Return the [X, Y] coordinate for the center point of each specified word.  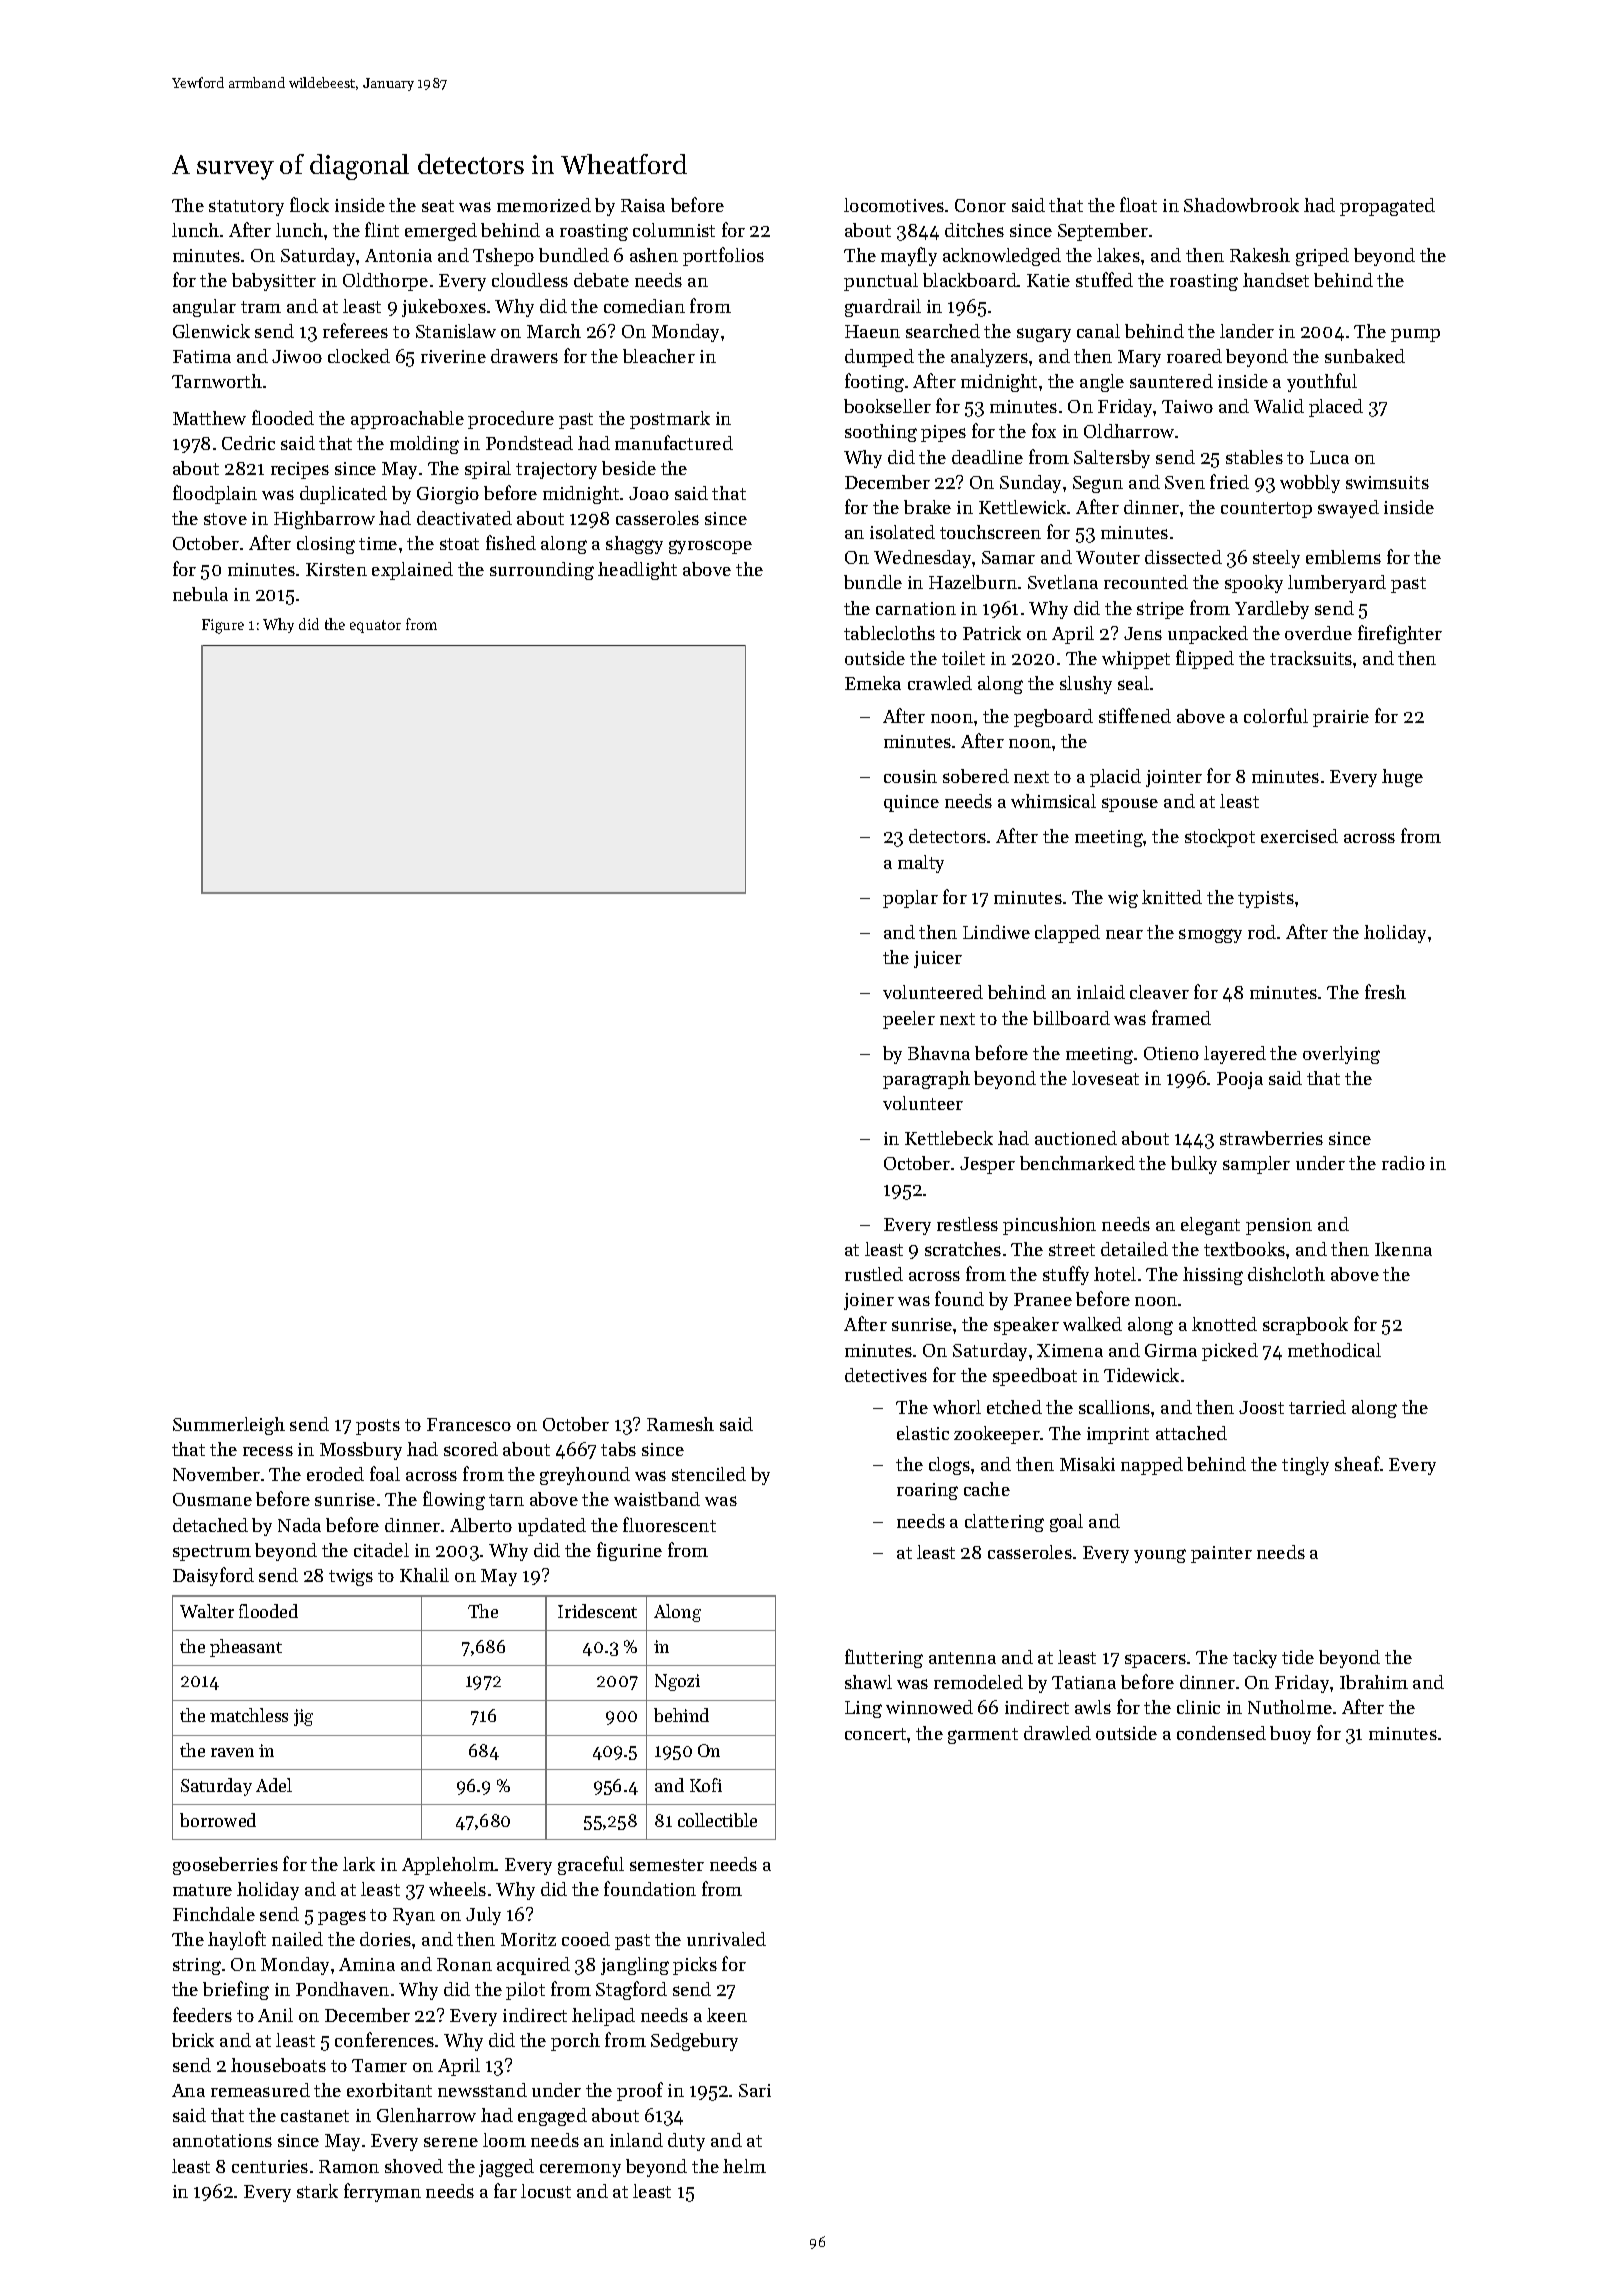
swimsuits [1387, 482]
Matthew [209, 418]
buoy [1290, 1735]
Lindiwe [996, 932]
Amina [367, 1964]
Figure [223, 626]
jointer [1174, 778]
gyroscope [710, 547]
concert [875, 1734]
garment [983, 1736]
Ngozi [677, 1682]
